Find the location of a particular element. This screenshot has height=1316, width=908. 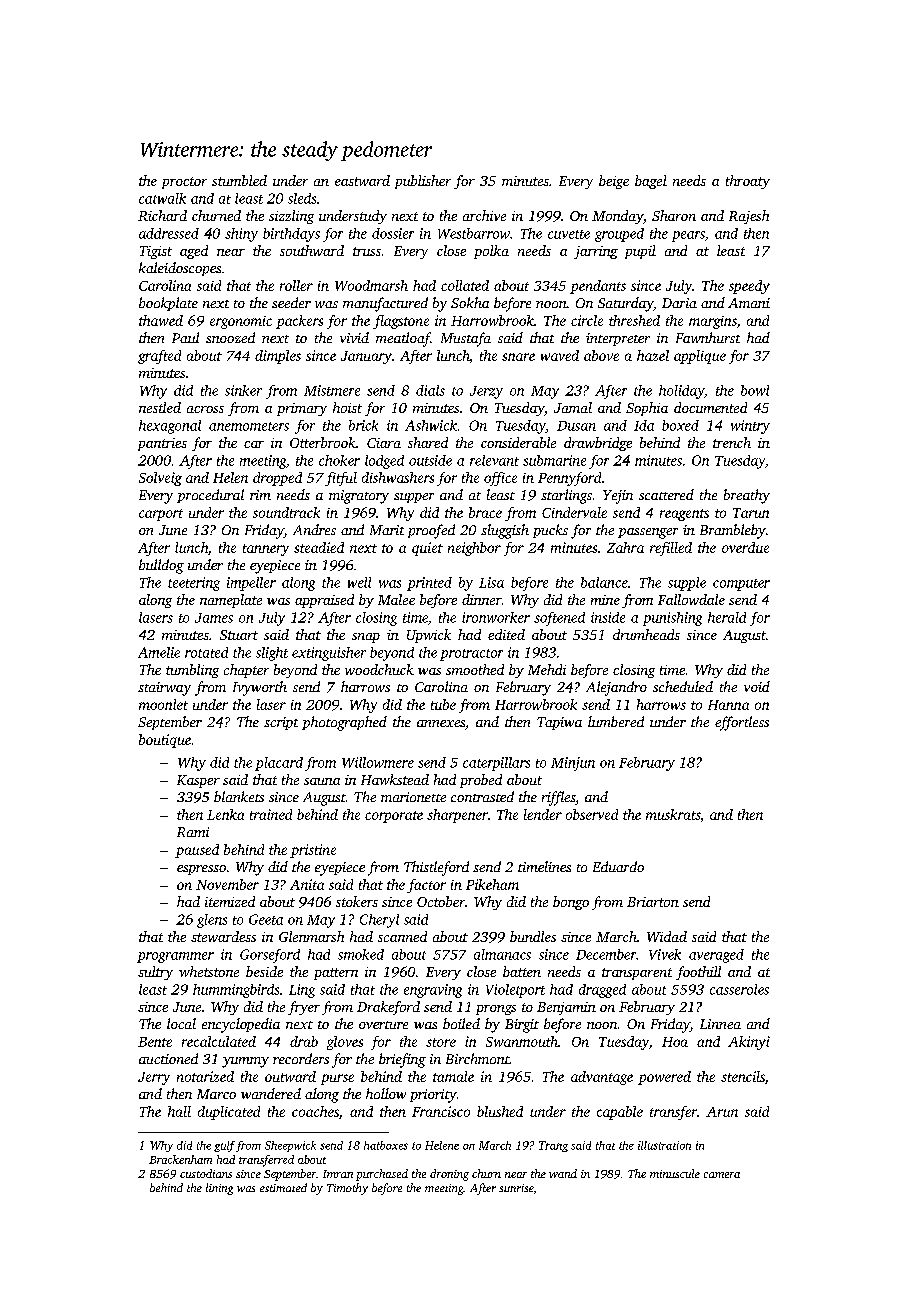

scattered is located at coordinates (666, 494).
